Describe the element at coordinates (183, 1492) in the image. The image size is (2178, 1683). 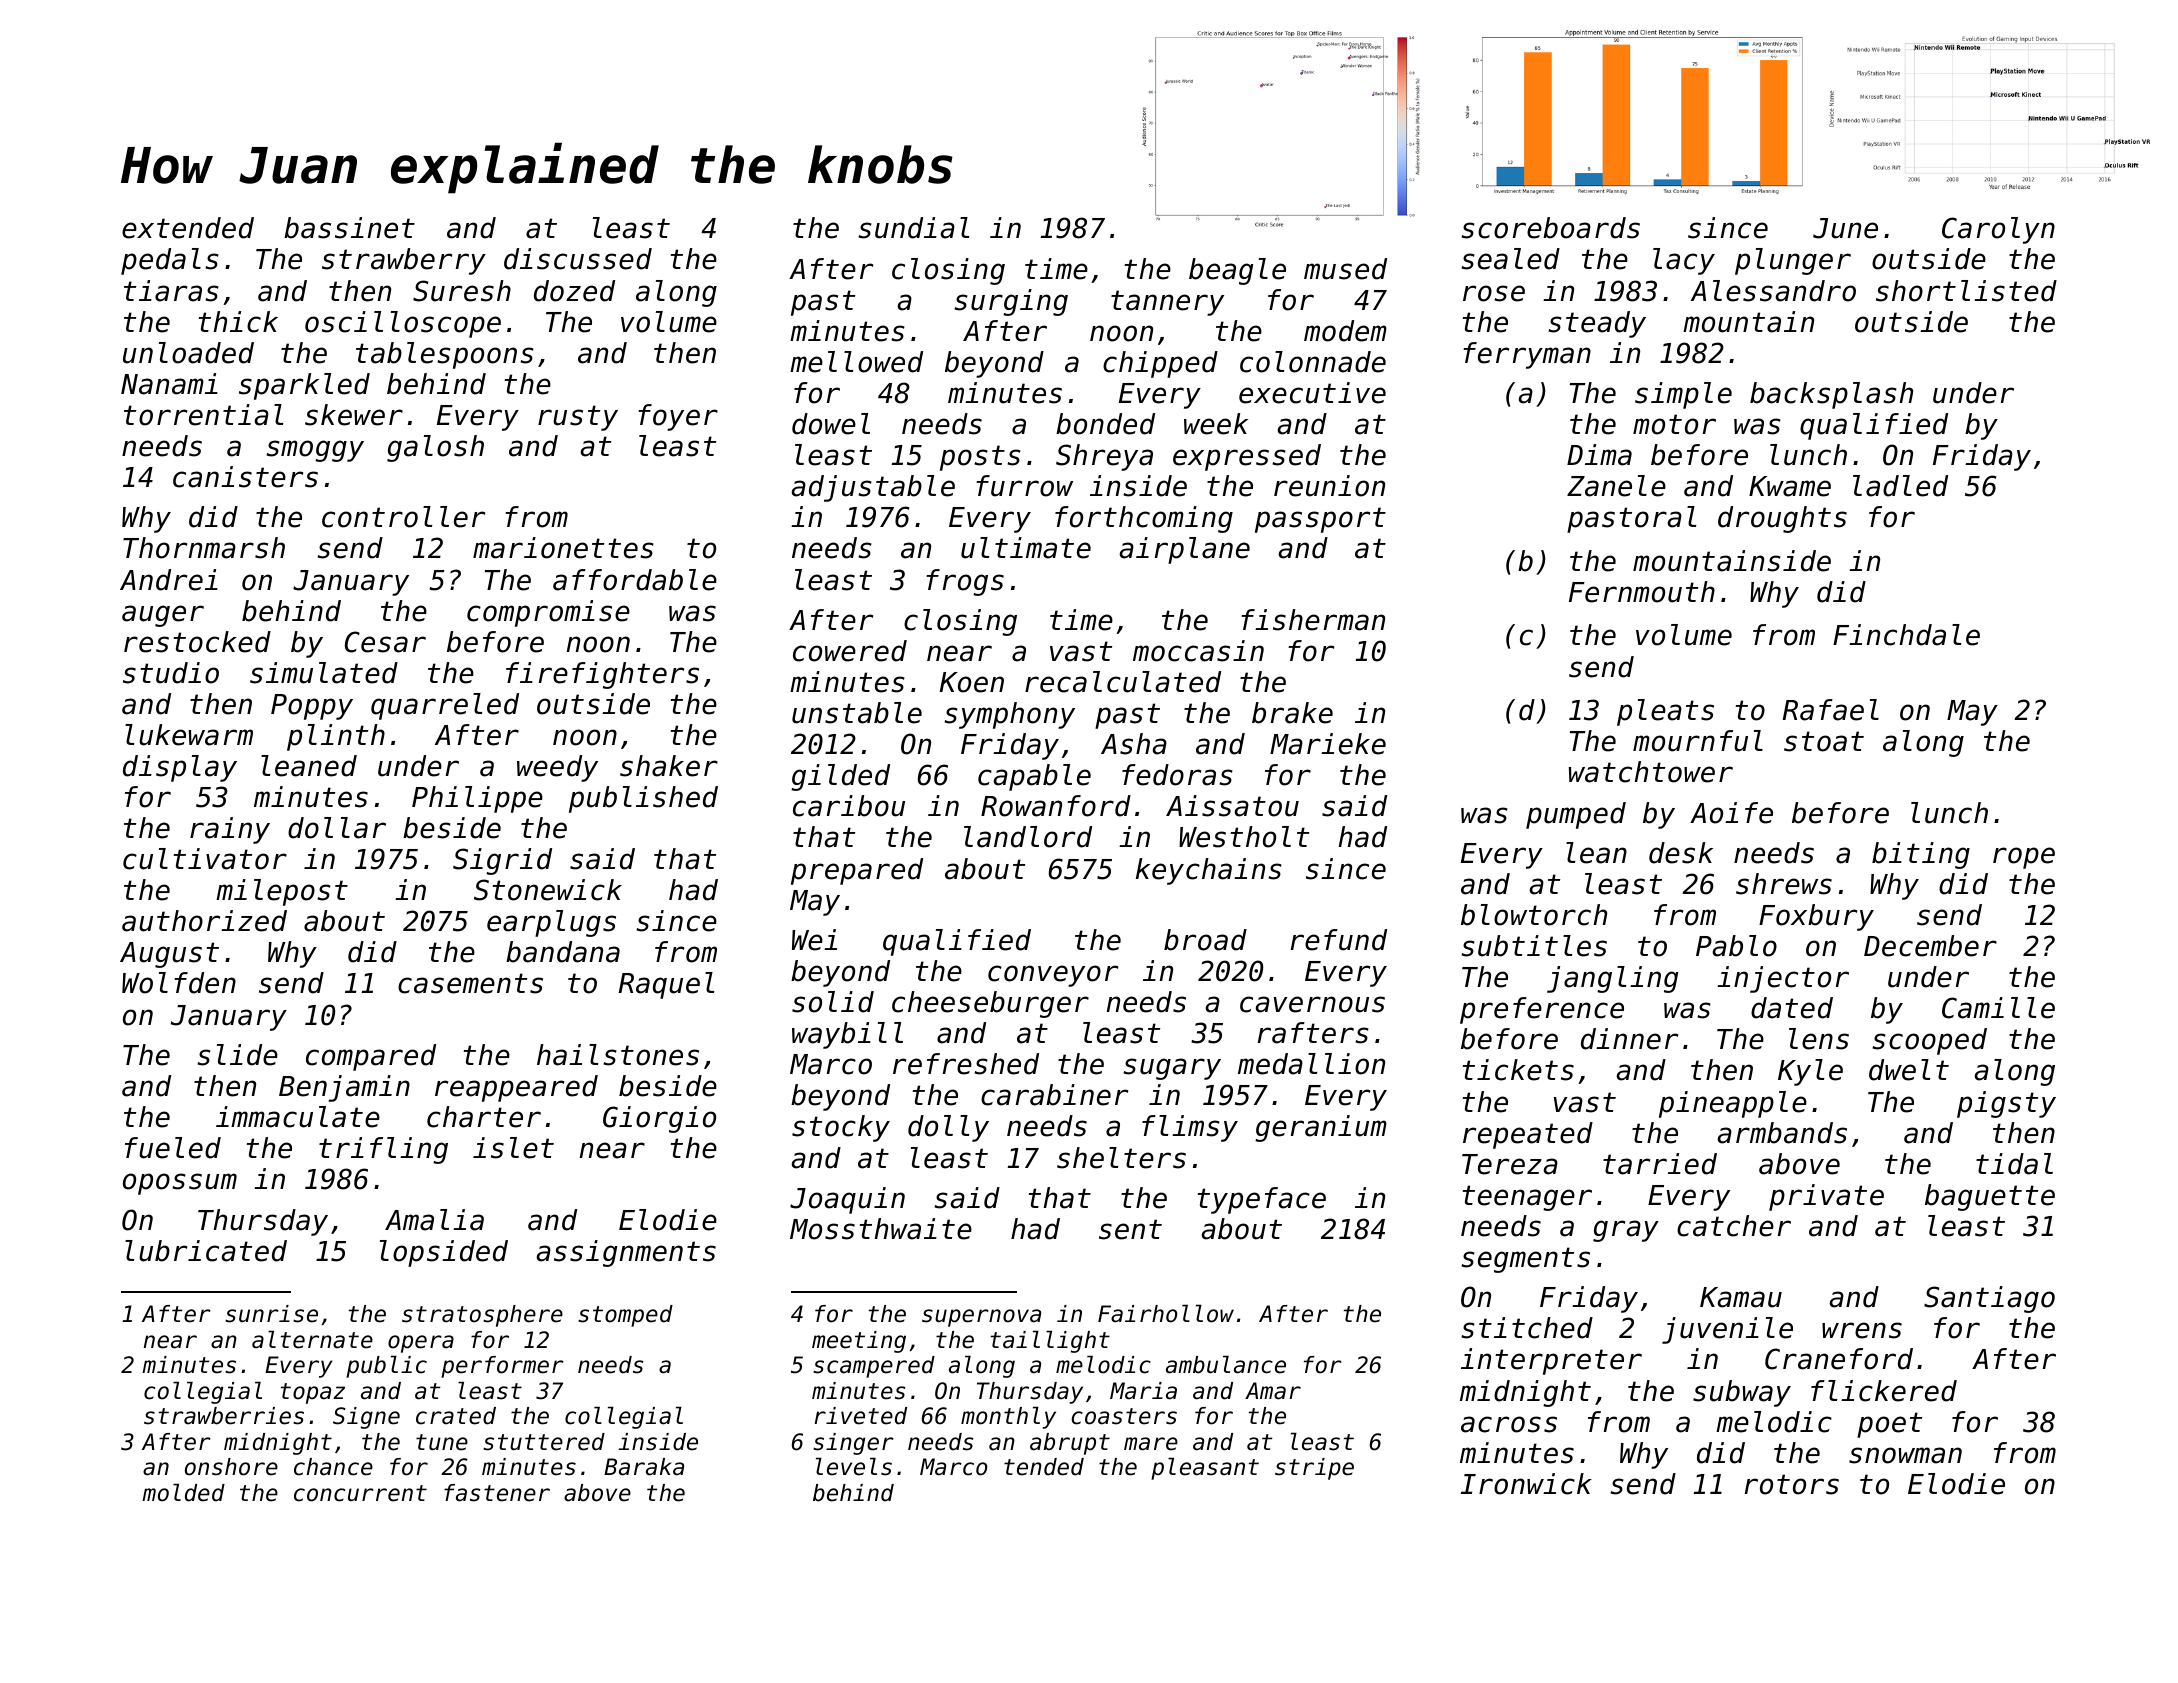
I see `molded` at that location.
